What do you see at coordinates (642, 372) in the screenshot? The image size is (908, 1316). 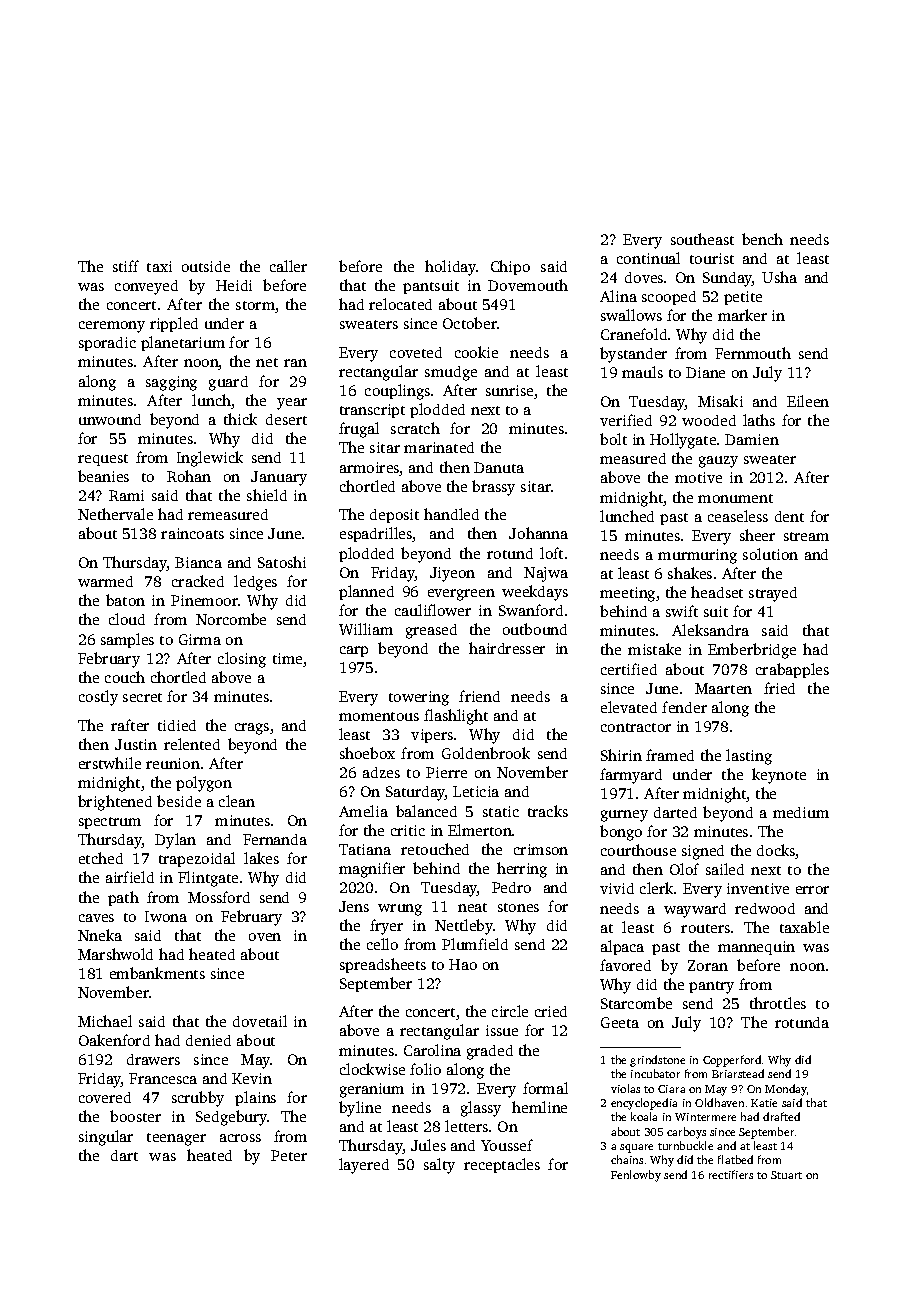 I see `mauls` at bounding box center [642, 372].
